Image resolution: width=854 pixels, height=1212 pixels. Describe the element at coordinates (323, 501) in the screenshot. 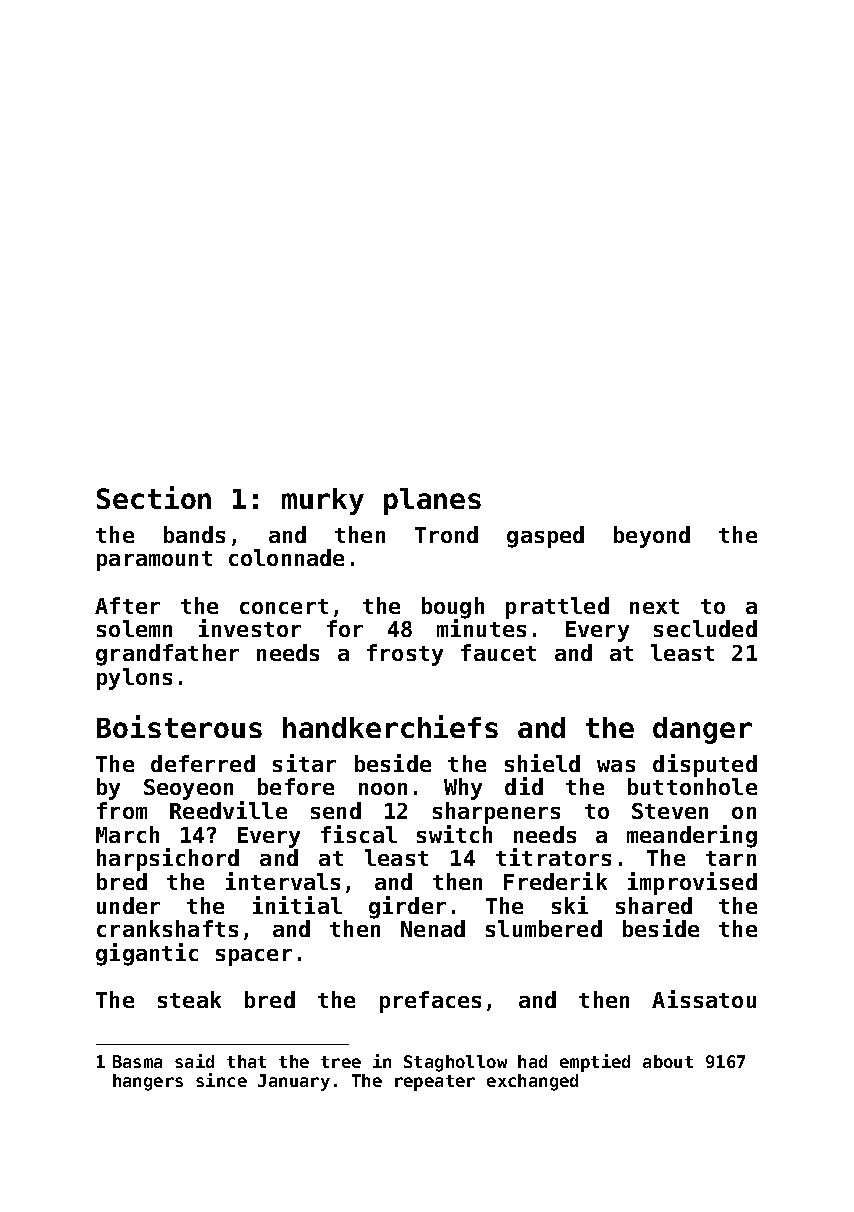

I see `murky` at that location.
